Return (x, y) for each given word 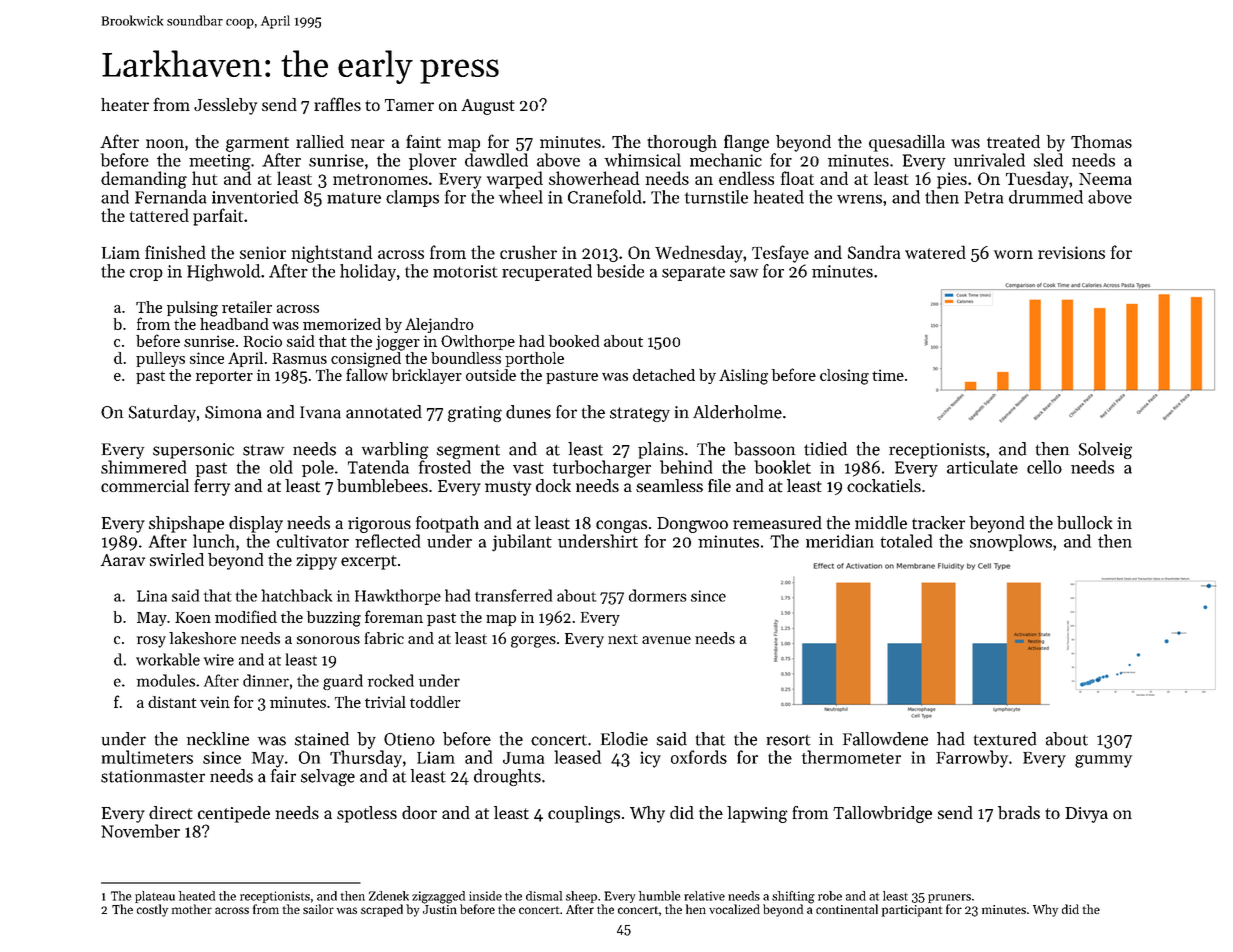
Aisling (743, 377)
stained (322, 739)
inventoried (255, 197)
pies (952, 180)
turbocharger (602, 469)
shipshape (186, 524)
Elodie (624, 739)
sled (1048, 160)
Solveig (1105, 450)
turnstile (716, 197)
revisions (1071, 252)
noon (165, 143)
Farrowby (972, 759)
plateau (155, 897)
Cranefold (605, 197)
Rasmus (299, 358)
